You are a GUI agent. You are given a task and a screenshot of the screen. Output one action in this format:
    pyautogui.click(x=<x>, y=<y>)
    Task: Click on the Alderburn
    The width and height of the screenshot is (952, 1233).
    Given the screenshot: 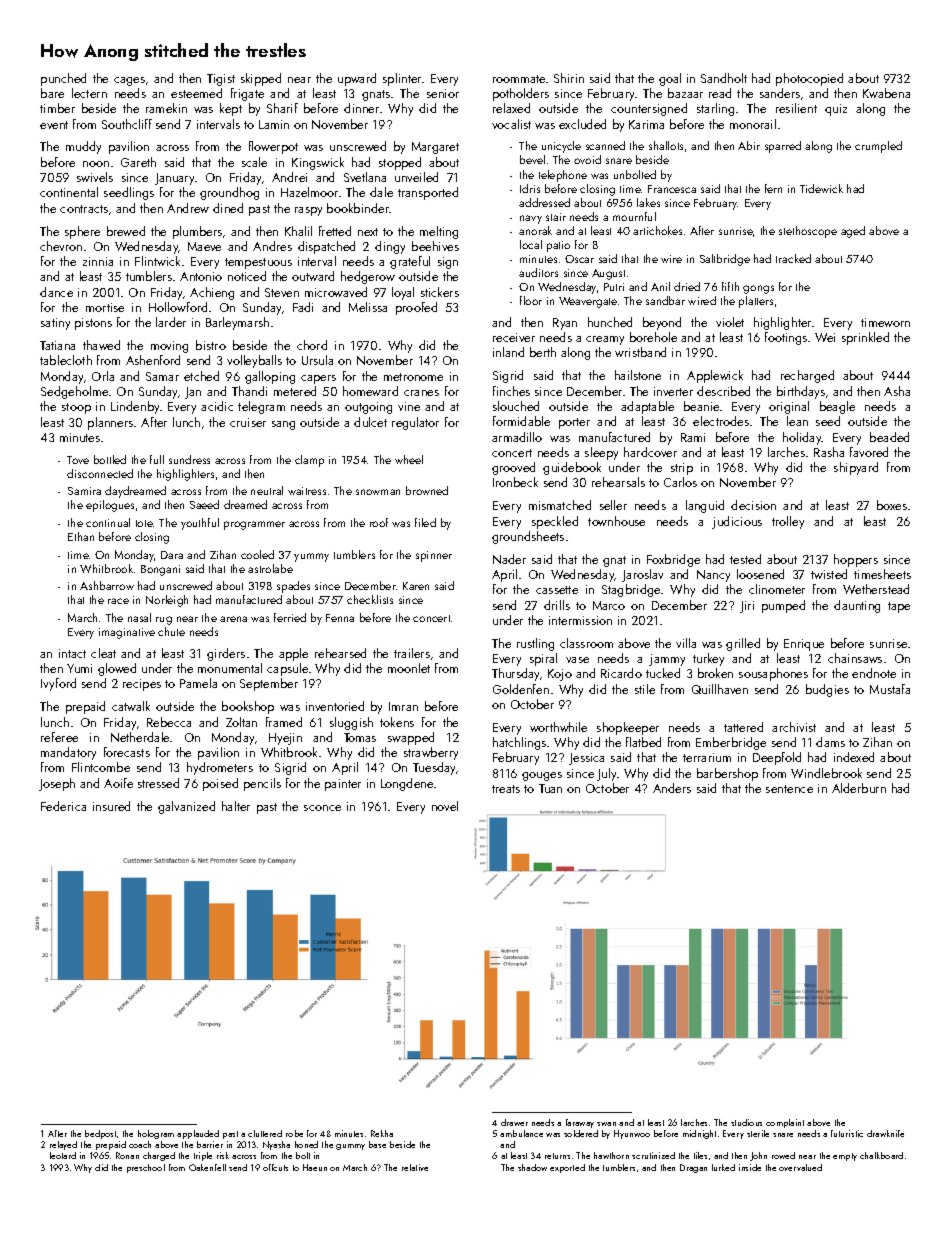 What is the action you would take?
    pyautogui.click(x=859, y=788)
